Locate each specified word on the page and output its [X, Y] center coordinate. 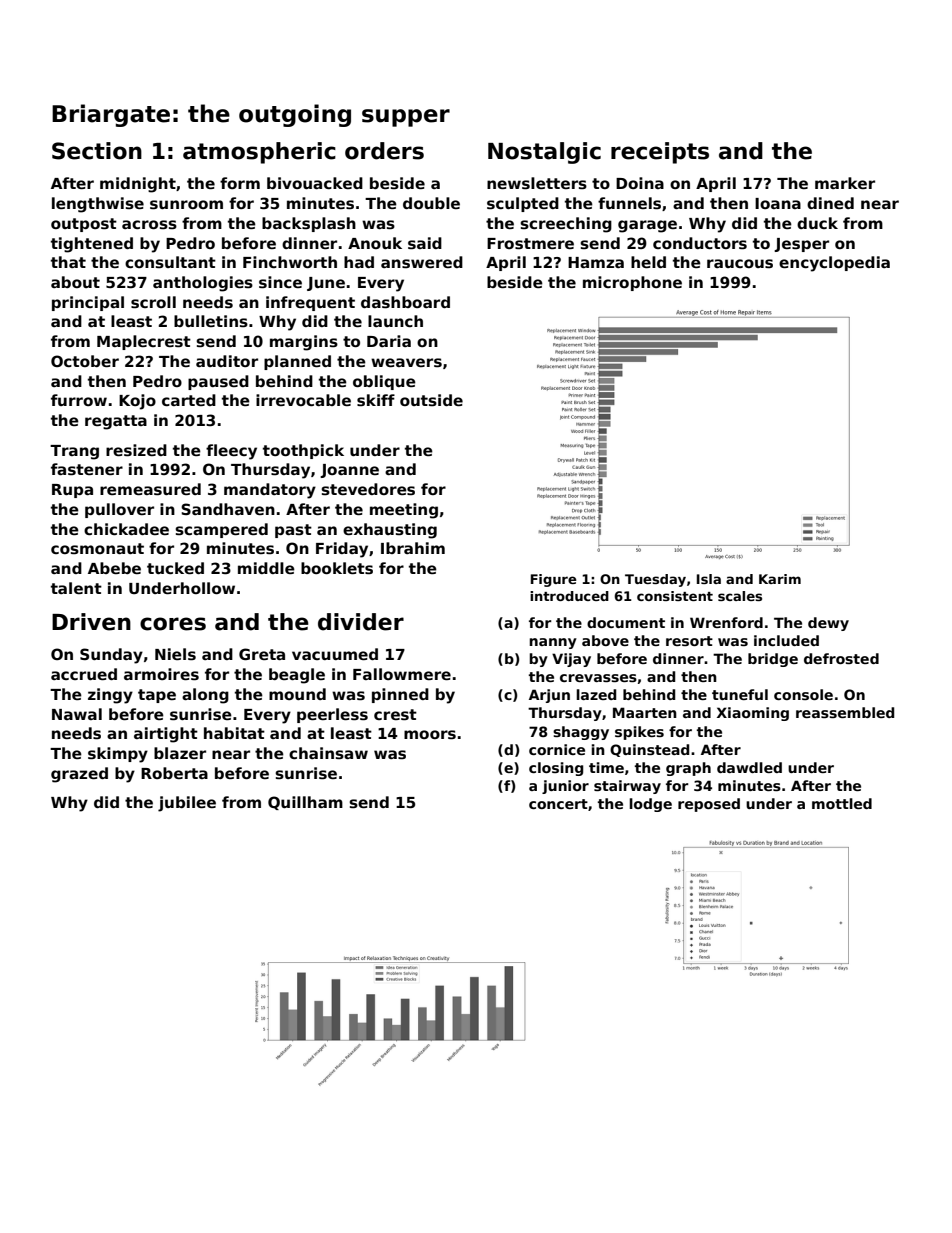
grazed [79, 775]
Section [97, 151]
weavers [406, 363]
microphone [632, 283]
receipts [660, 153]
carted [189, 400]
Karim [780, 579]
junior [565, 787]
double [431, 203]
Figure [554, 580]
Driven [91, 622]
